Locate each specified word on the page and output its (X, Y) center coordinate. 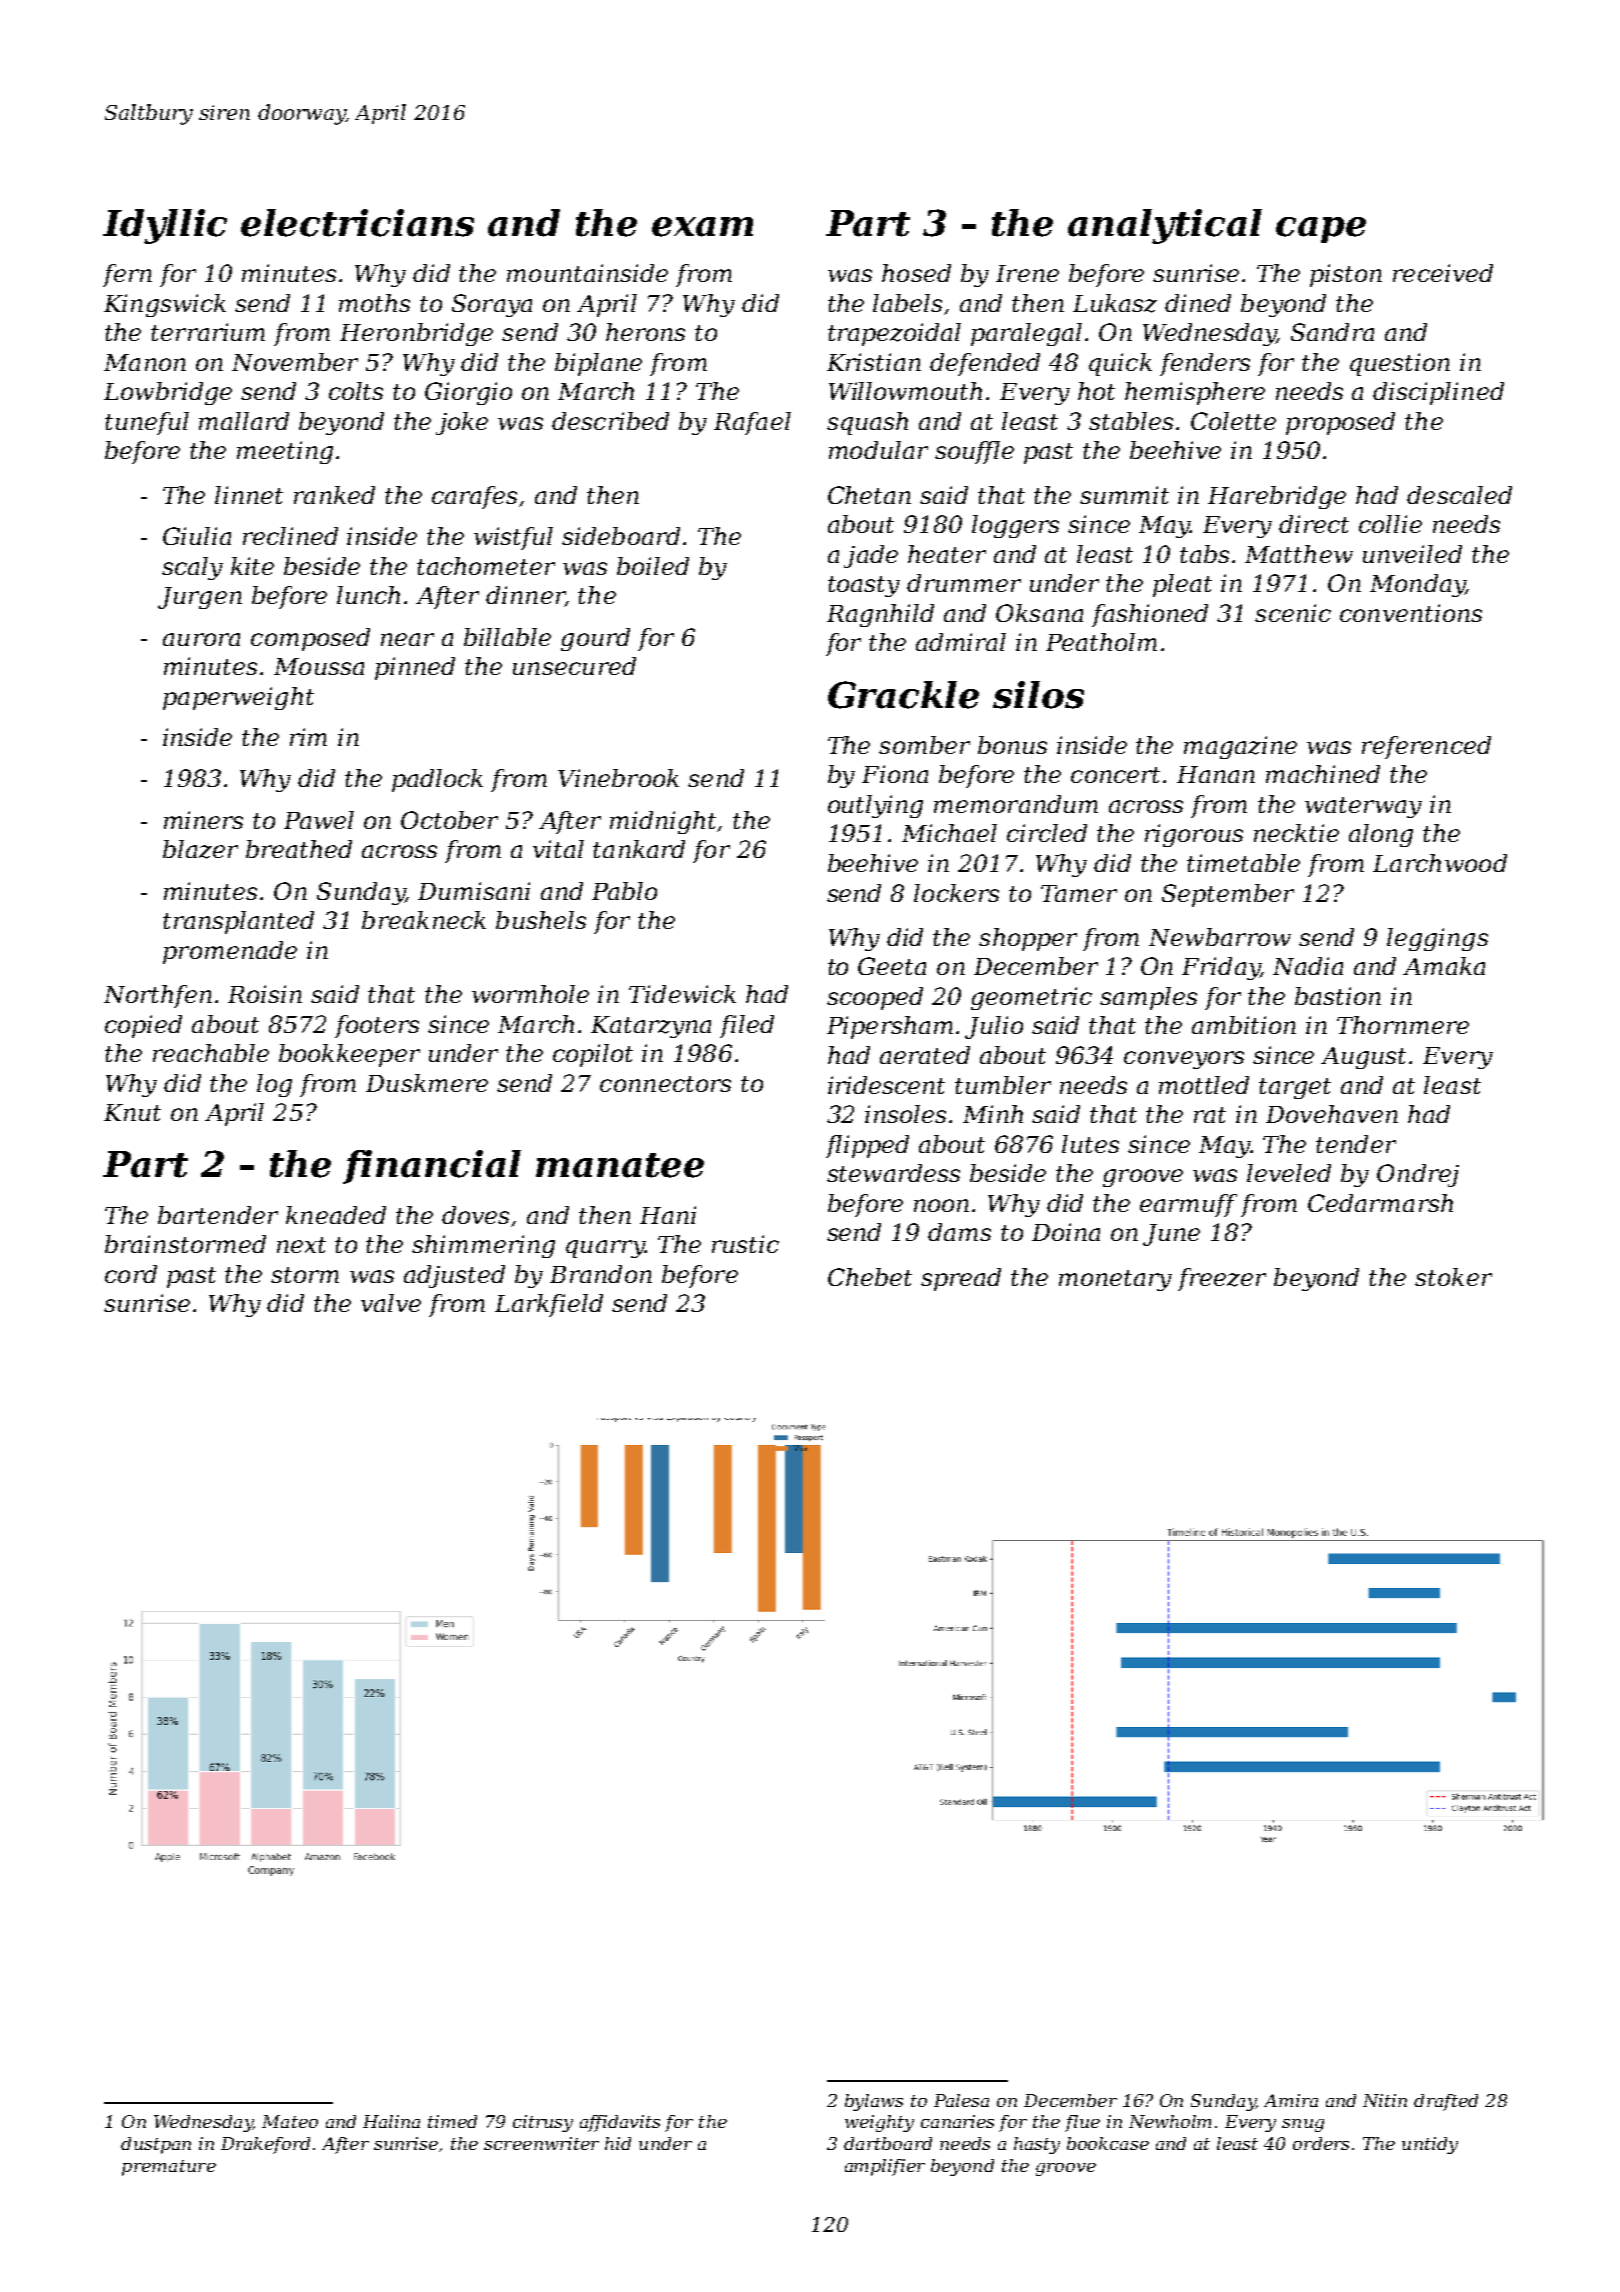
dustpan (156, 2145)
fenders (1205, 364)
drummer (964, 583)
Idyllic (165, 226)
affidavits (620, 2123)
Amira (1291, 2100)
